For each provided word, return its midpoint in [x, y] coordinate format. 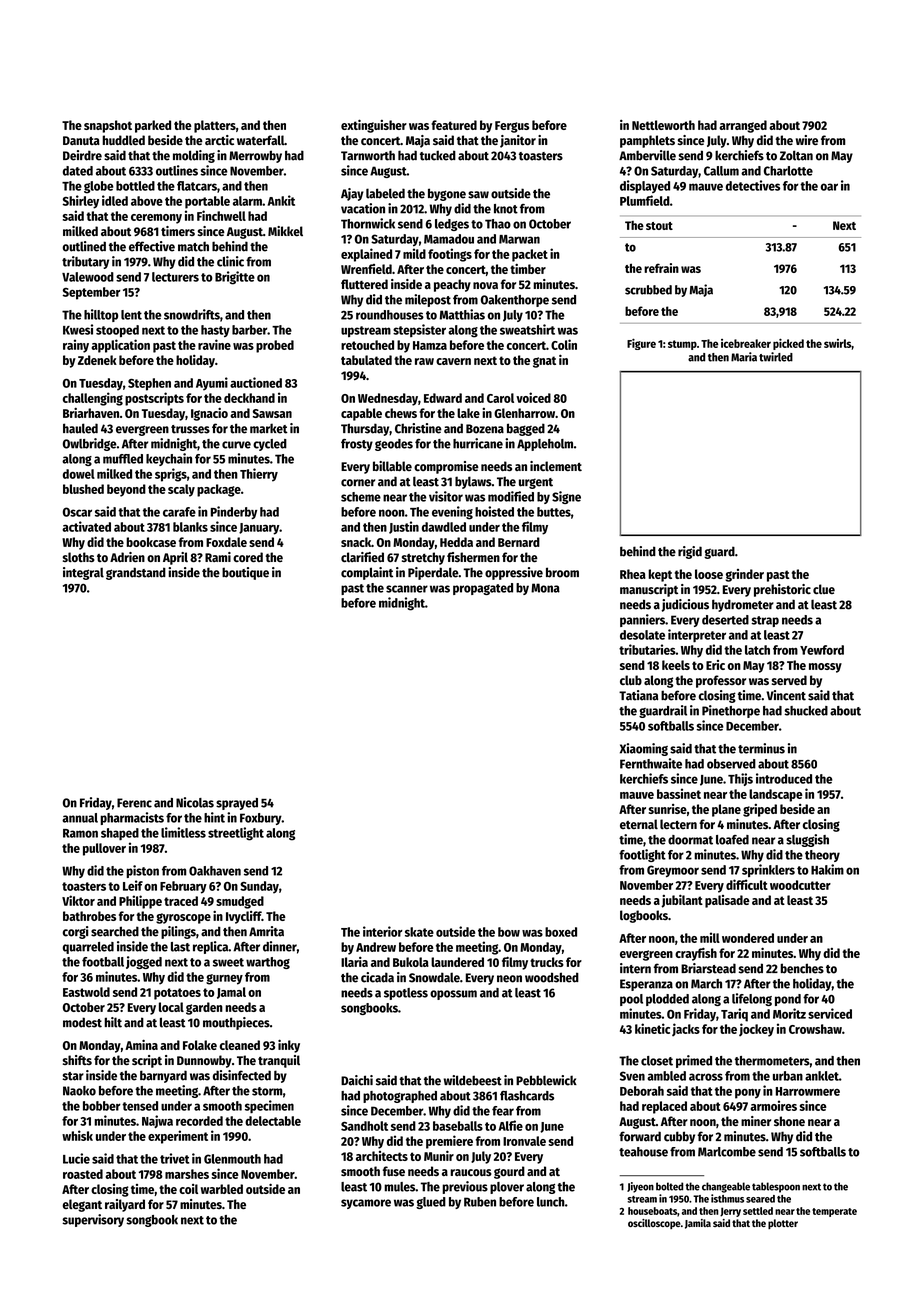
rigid [690, 552]
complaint [367, 573]
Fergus [512, 127]
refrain [661, 268]
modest [82, 1022]
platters [215, 126]
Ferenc [134, 803]
